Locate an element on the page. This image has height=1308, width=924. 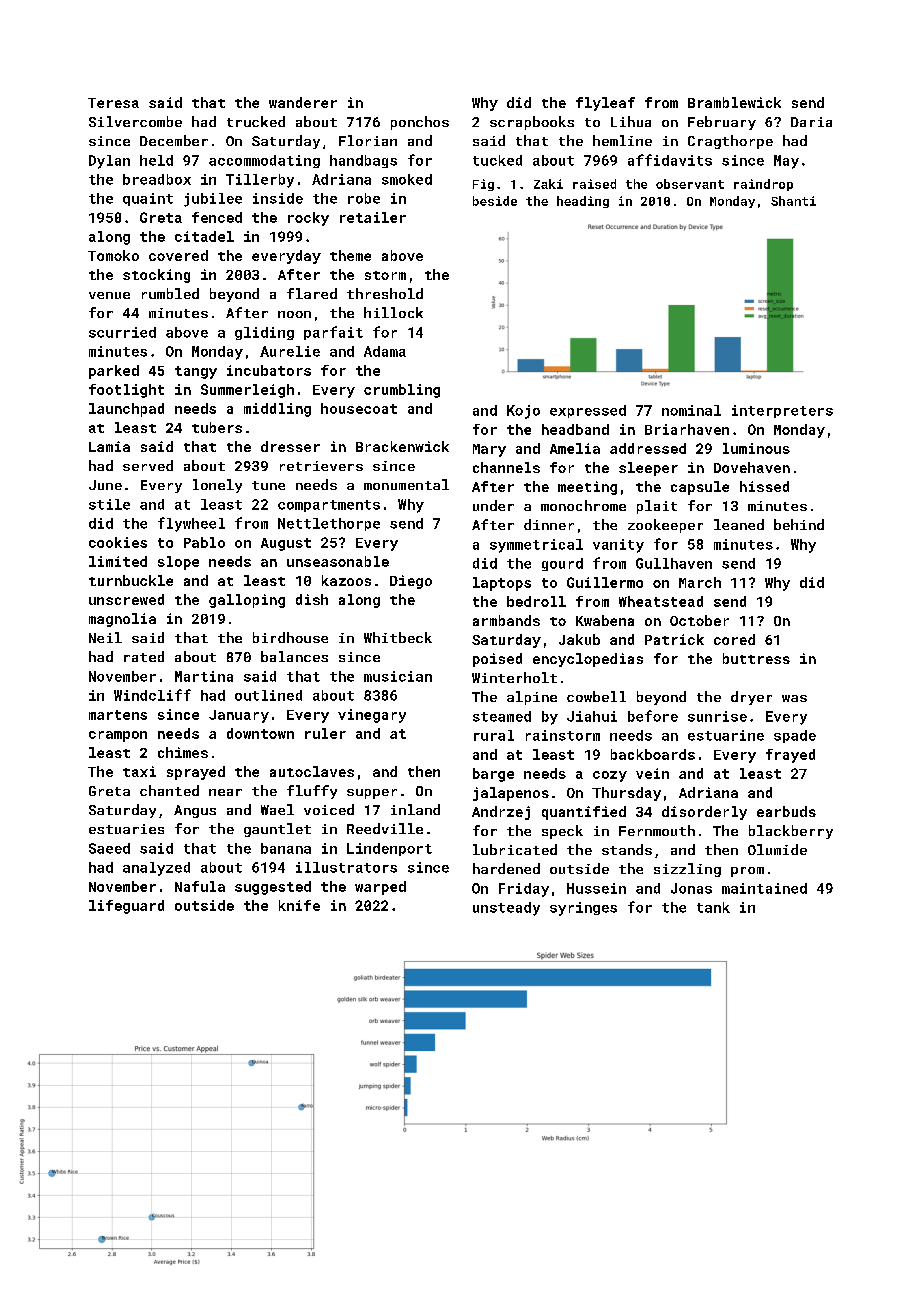
dresser is located at coordinates (290, 446).
